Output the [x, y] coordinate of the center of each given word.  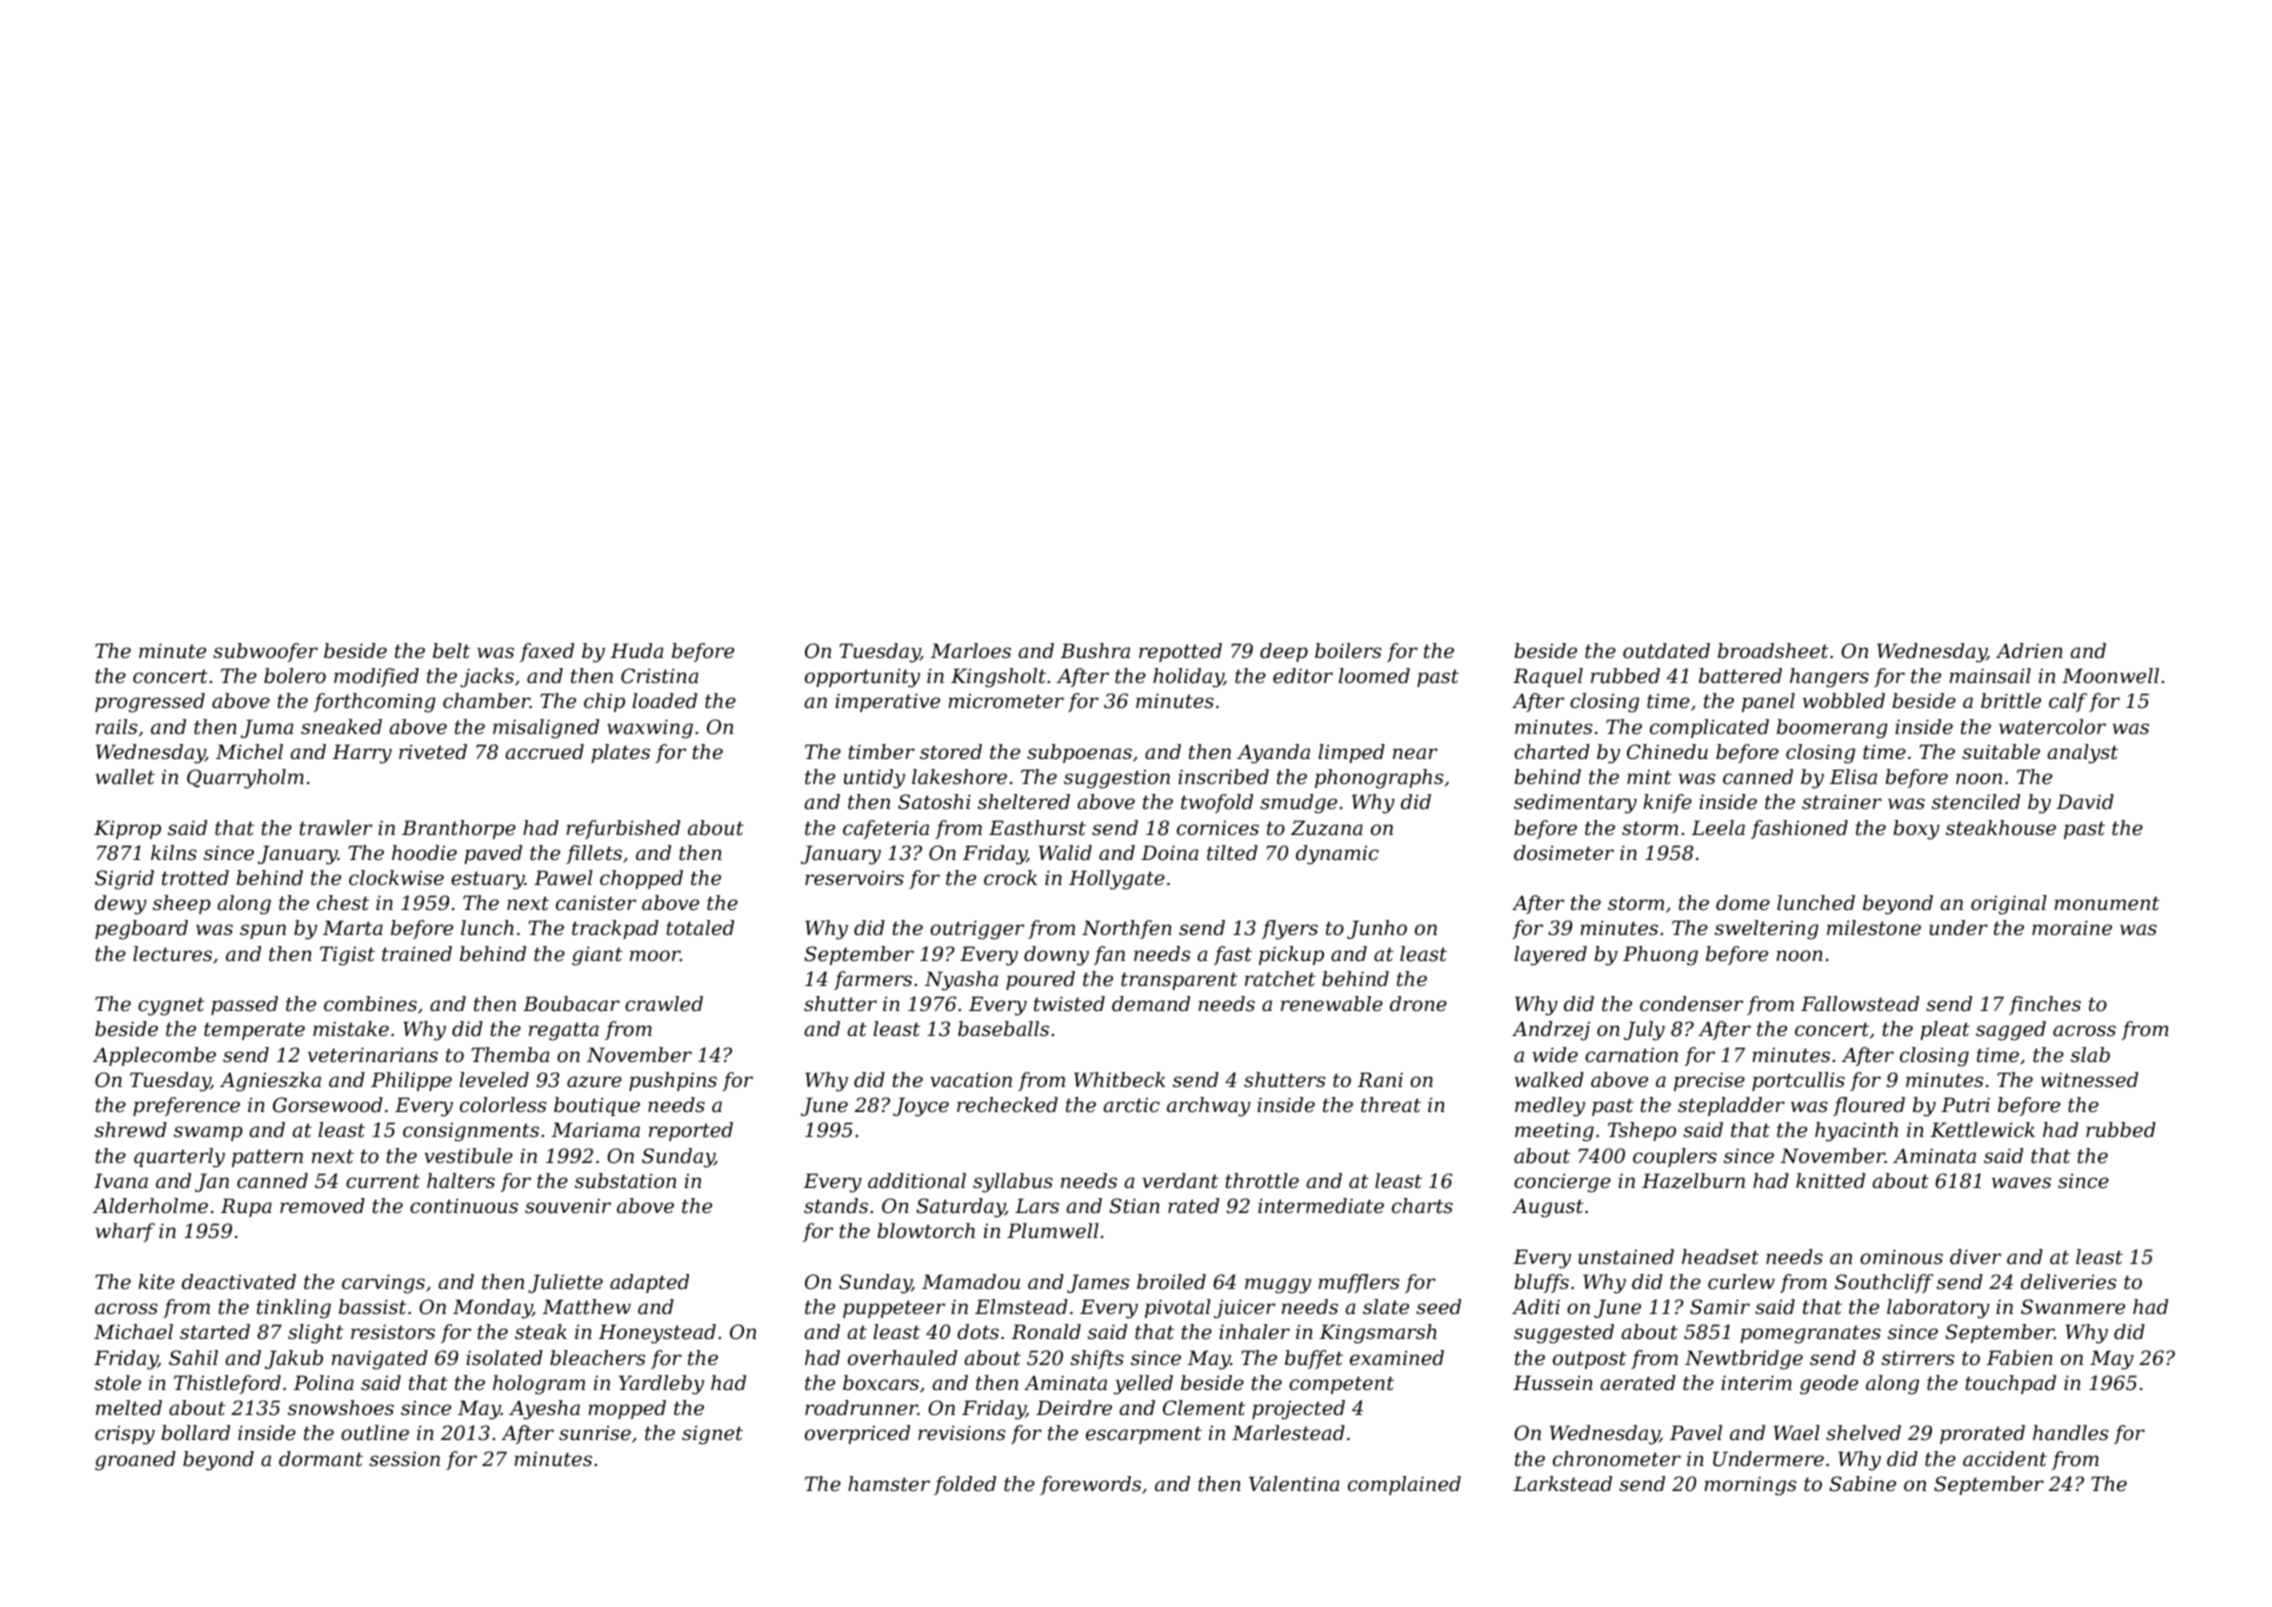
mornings [1750, 1486]
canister [596, 903]
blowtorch [926, 1231]
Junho [1377, 929]
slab [2090, 1055]
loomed [1374, 676]
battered [1740, 676]
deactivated [239, 1282]
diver [1975, 1257]
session [404, 1459]
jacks [487, 678]
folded [965, 1485]
